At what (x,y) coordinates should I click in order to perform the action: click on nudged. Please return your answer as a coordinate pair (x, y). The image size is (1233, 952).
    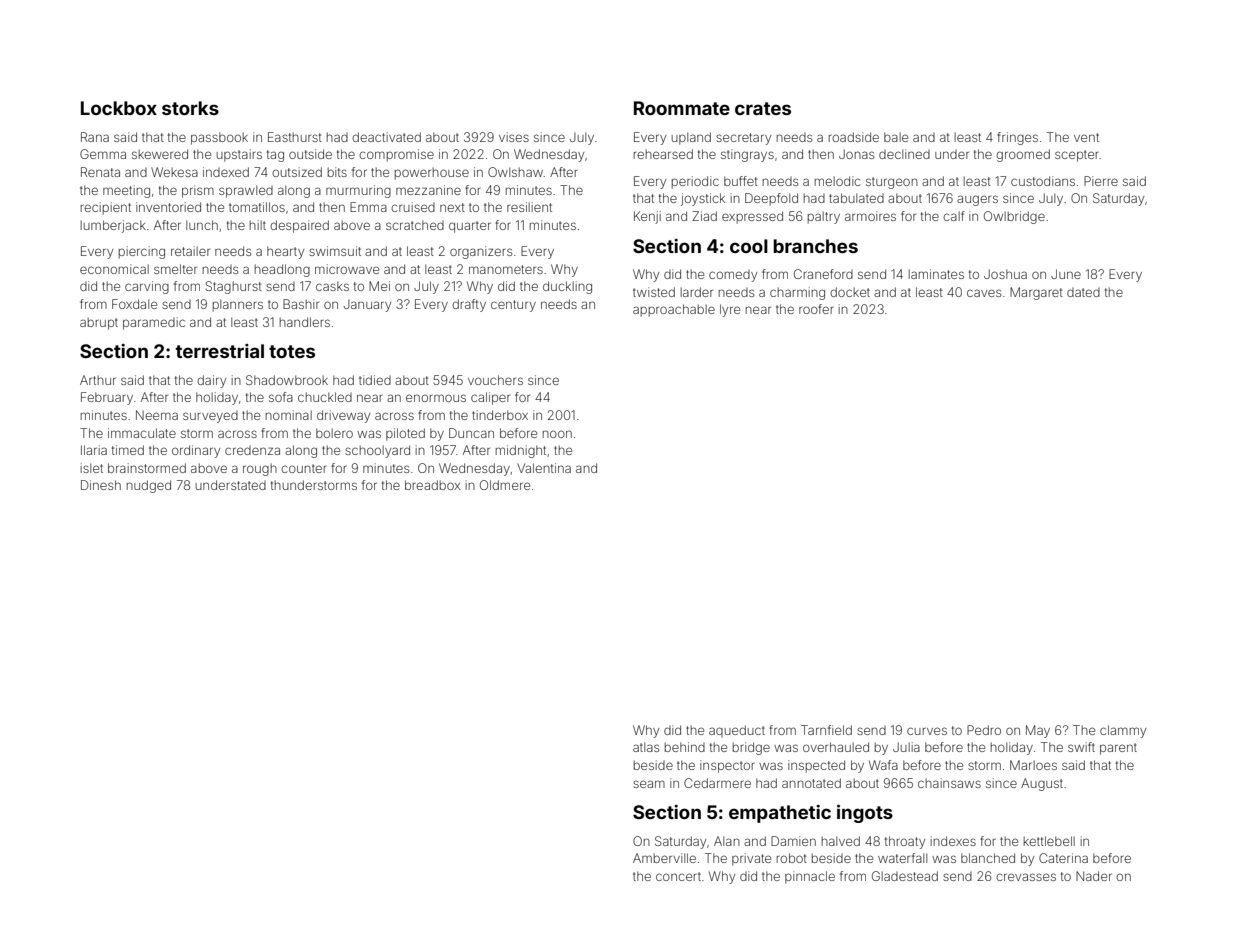
    Looking at the image, I should click on (149, 486).
